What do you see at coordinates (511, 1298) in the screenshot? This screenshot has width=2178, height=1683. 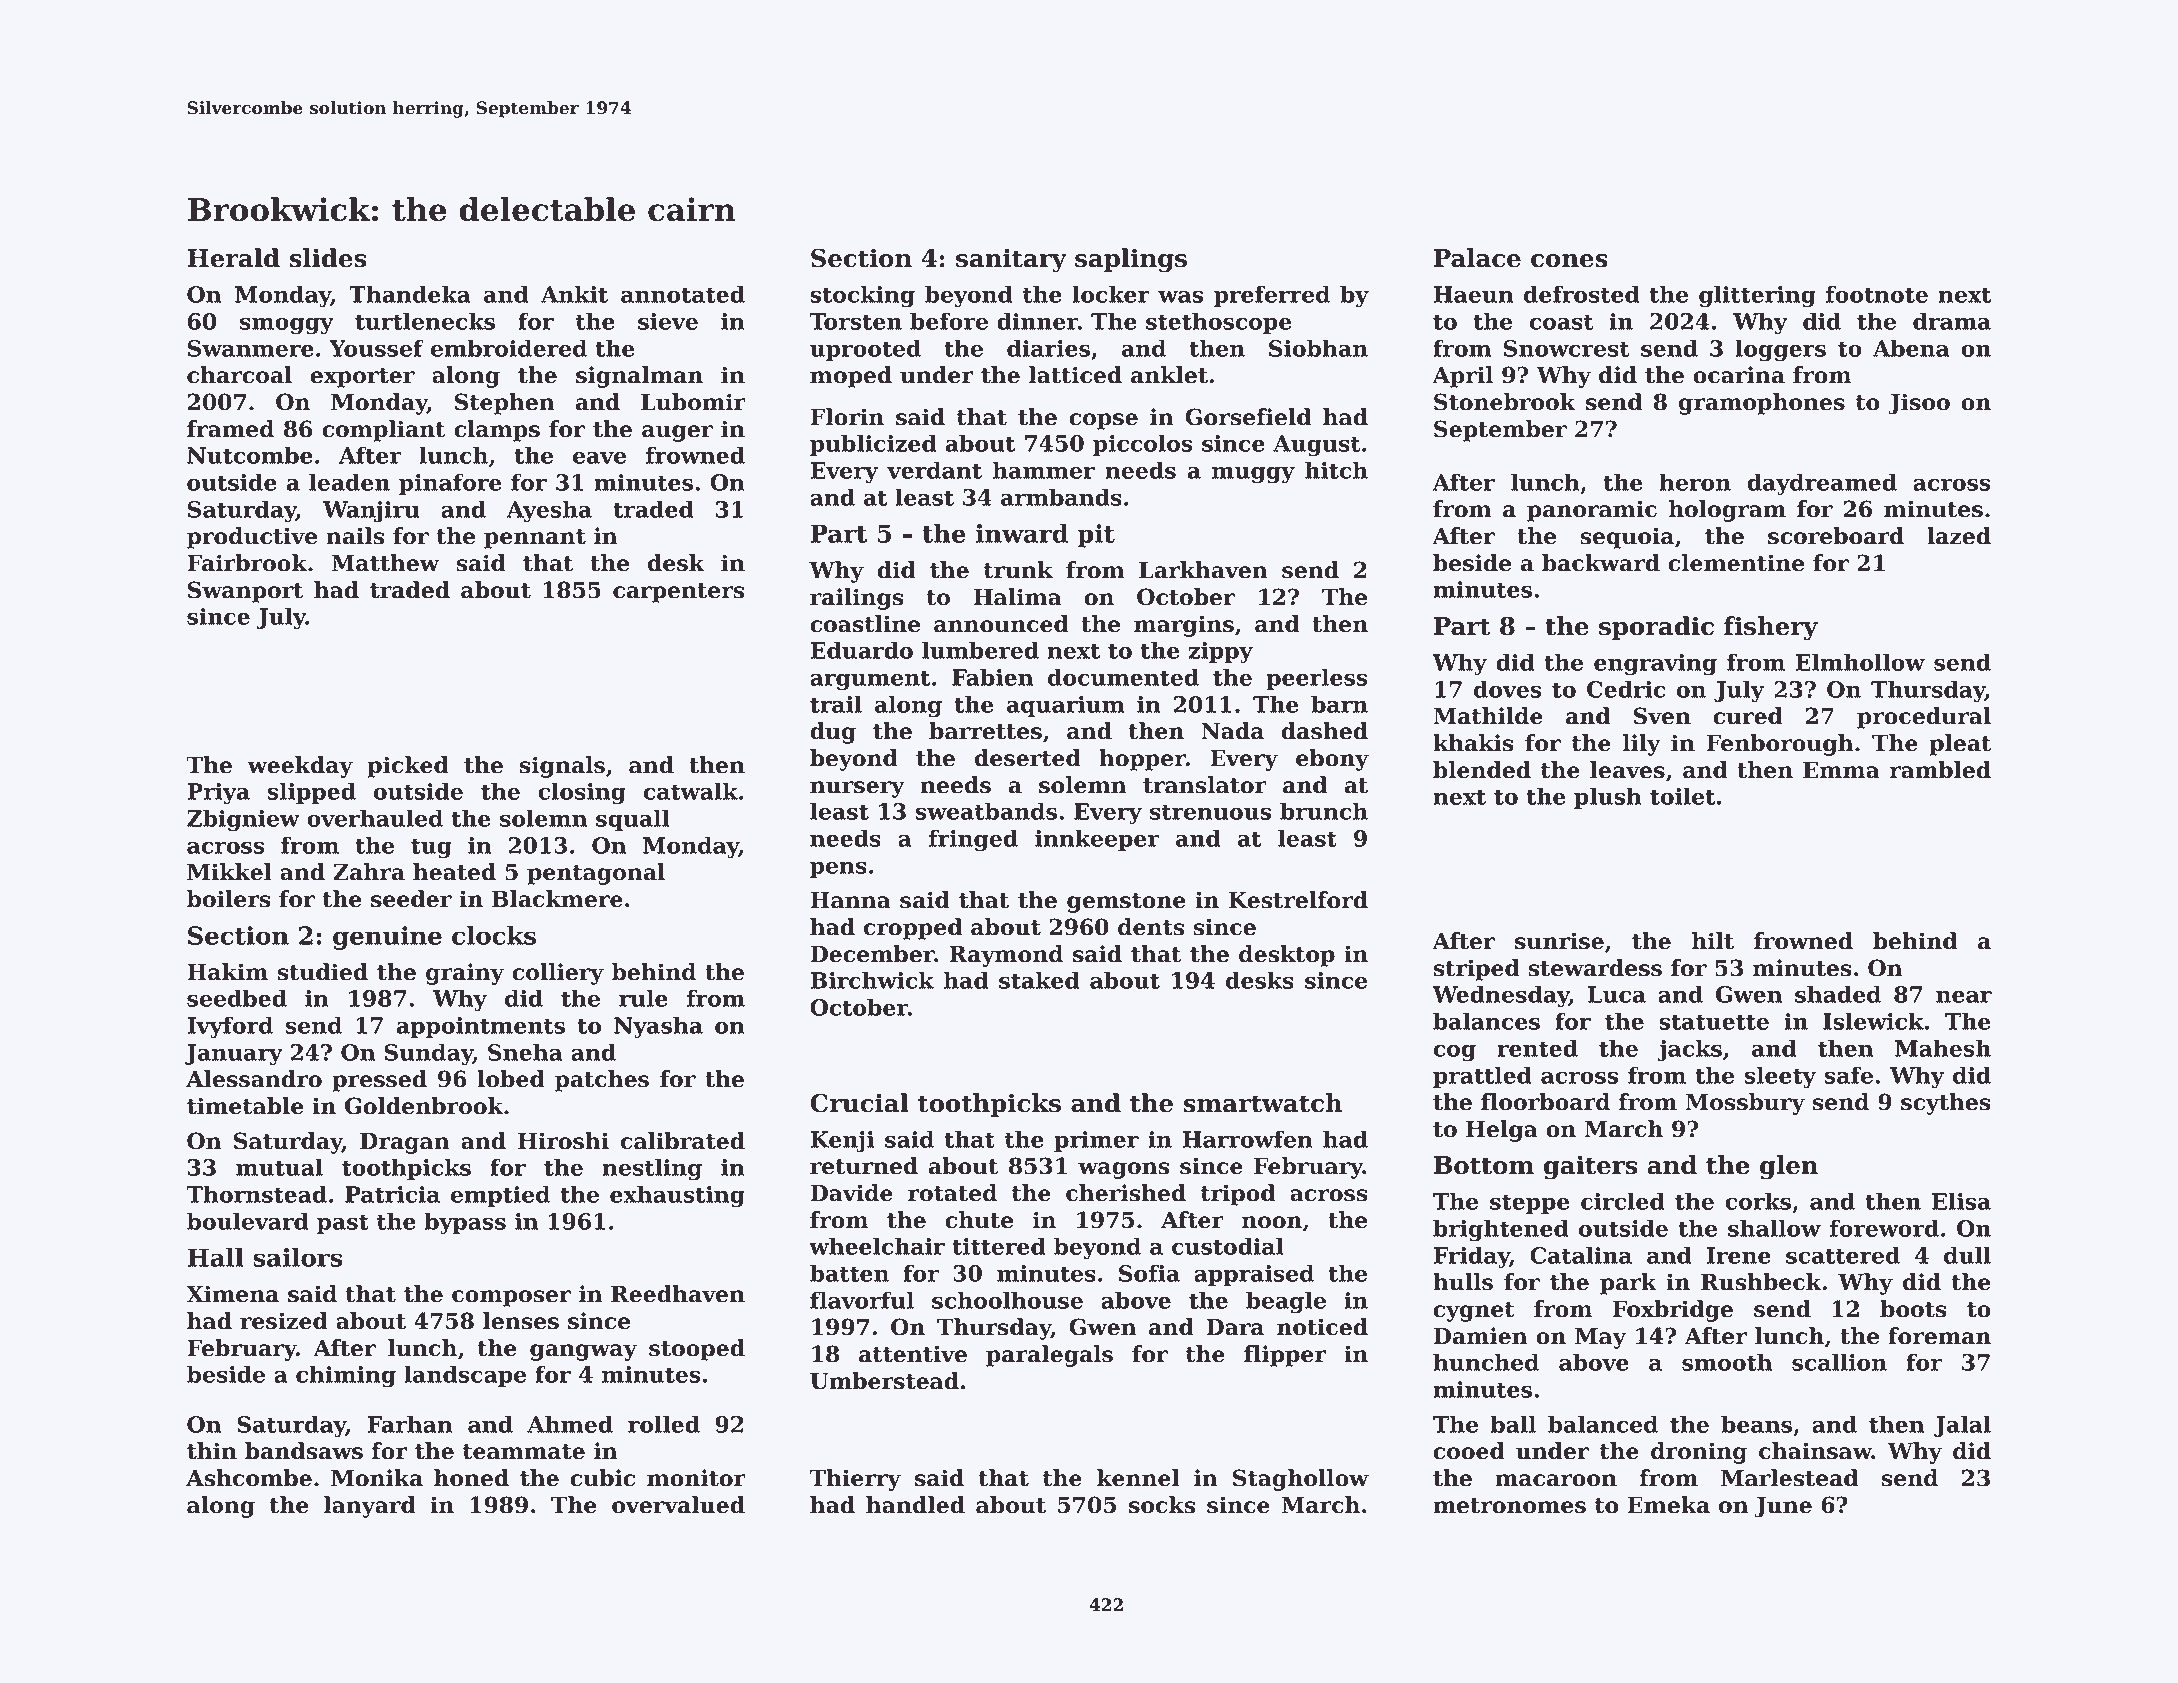 I see `composer` at bounding box center [511, 1298].
